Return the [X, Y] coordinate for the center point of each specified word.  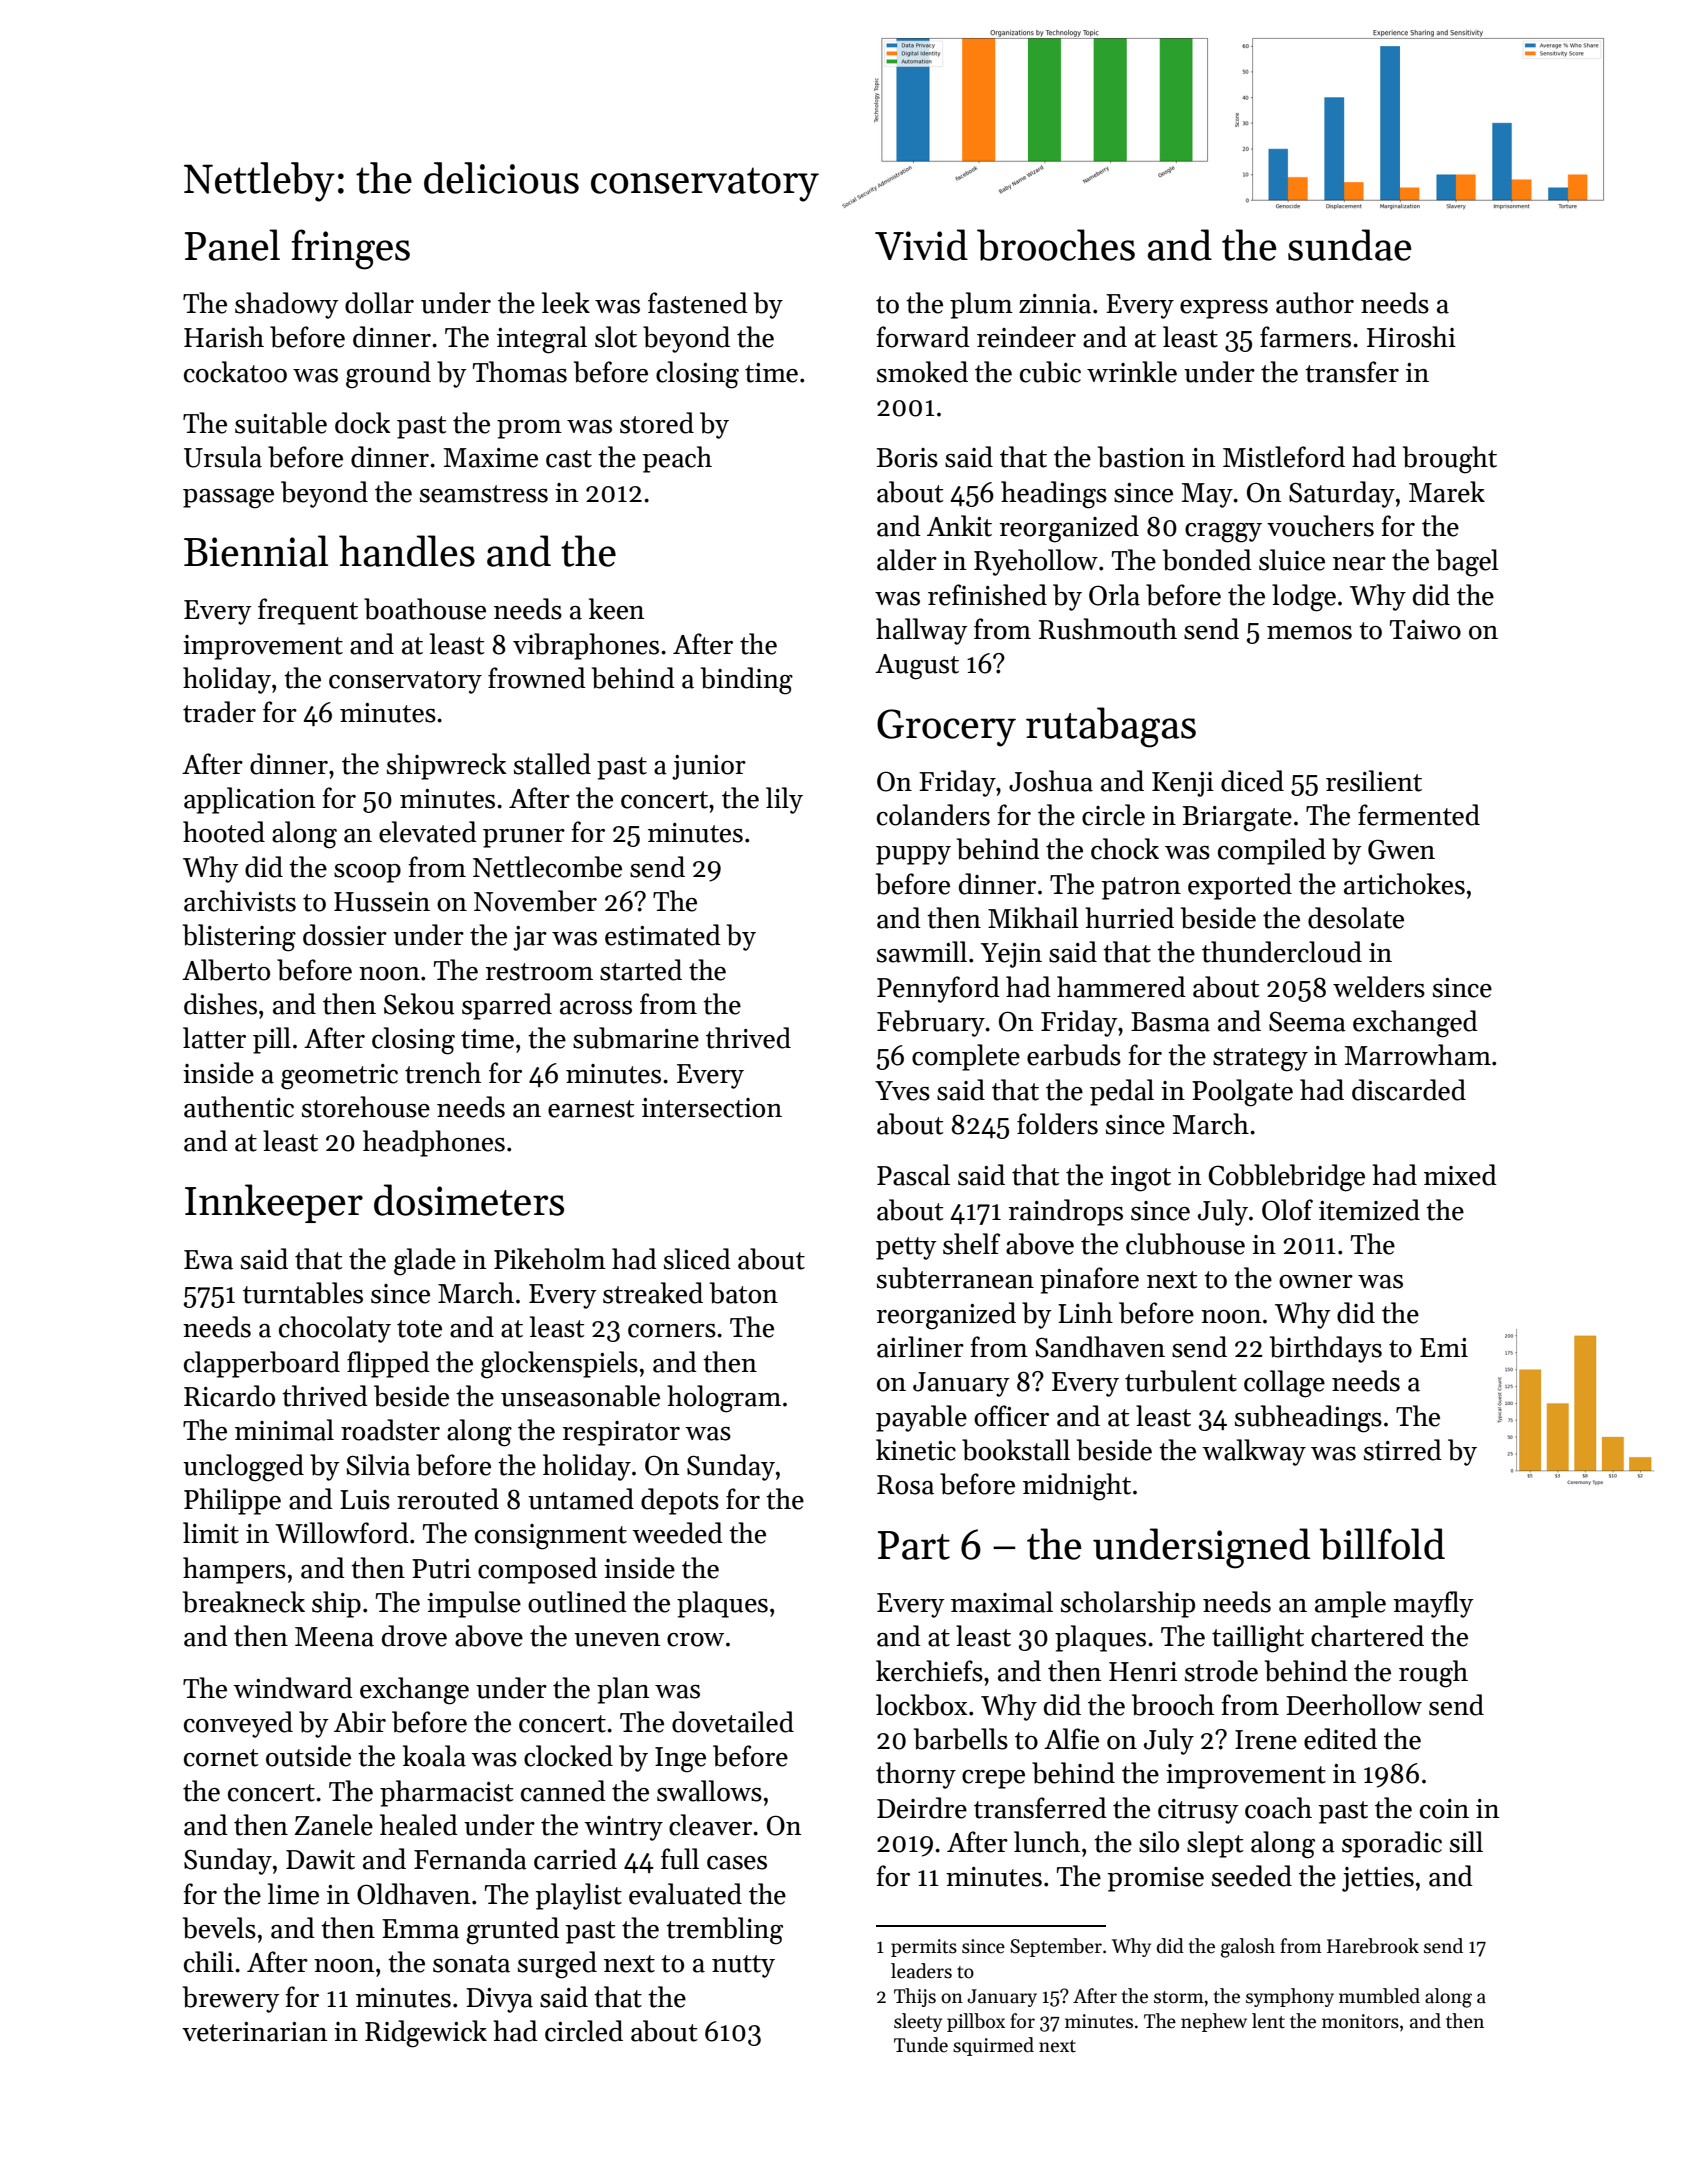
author [1315, 303]
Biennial [256, 551]
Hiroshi [1411, 337]
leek [566, 303]
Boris [907, 458]
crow [695, 1640]
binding [747, 681]
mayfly [1433, 1604]
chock [1125, 849]
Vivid [921, 245]
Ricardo [229, 1396]
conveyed [238, 1724]
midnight [1077, 1487]
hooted [224, 832]
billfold [1382, 1544]
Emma [420, 1929]
